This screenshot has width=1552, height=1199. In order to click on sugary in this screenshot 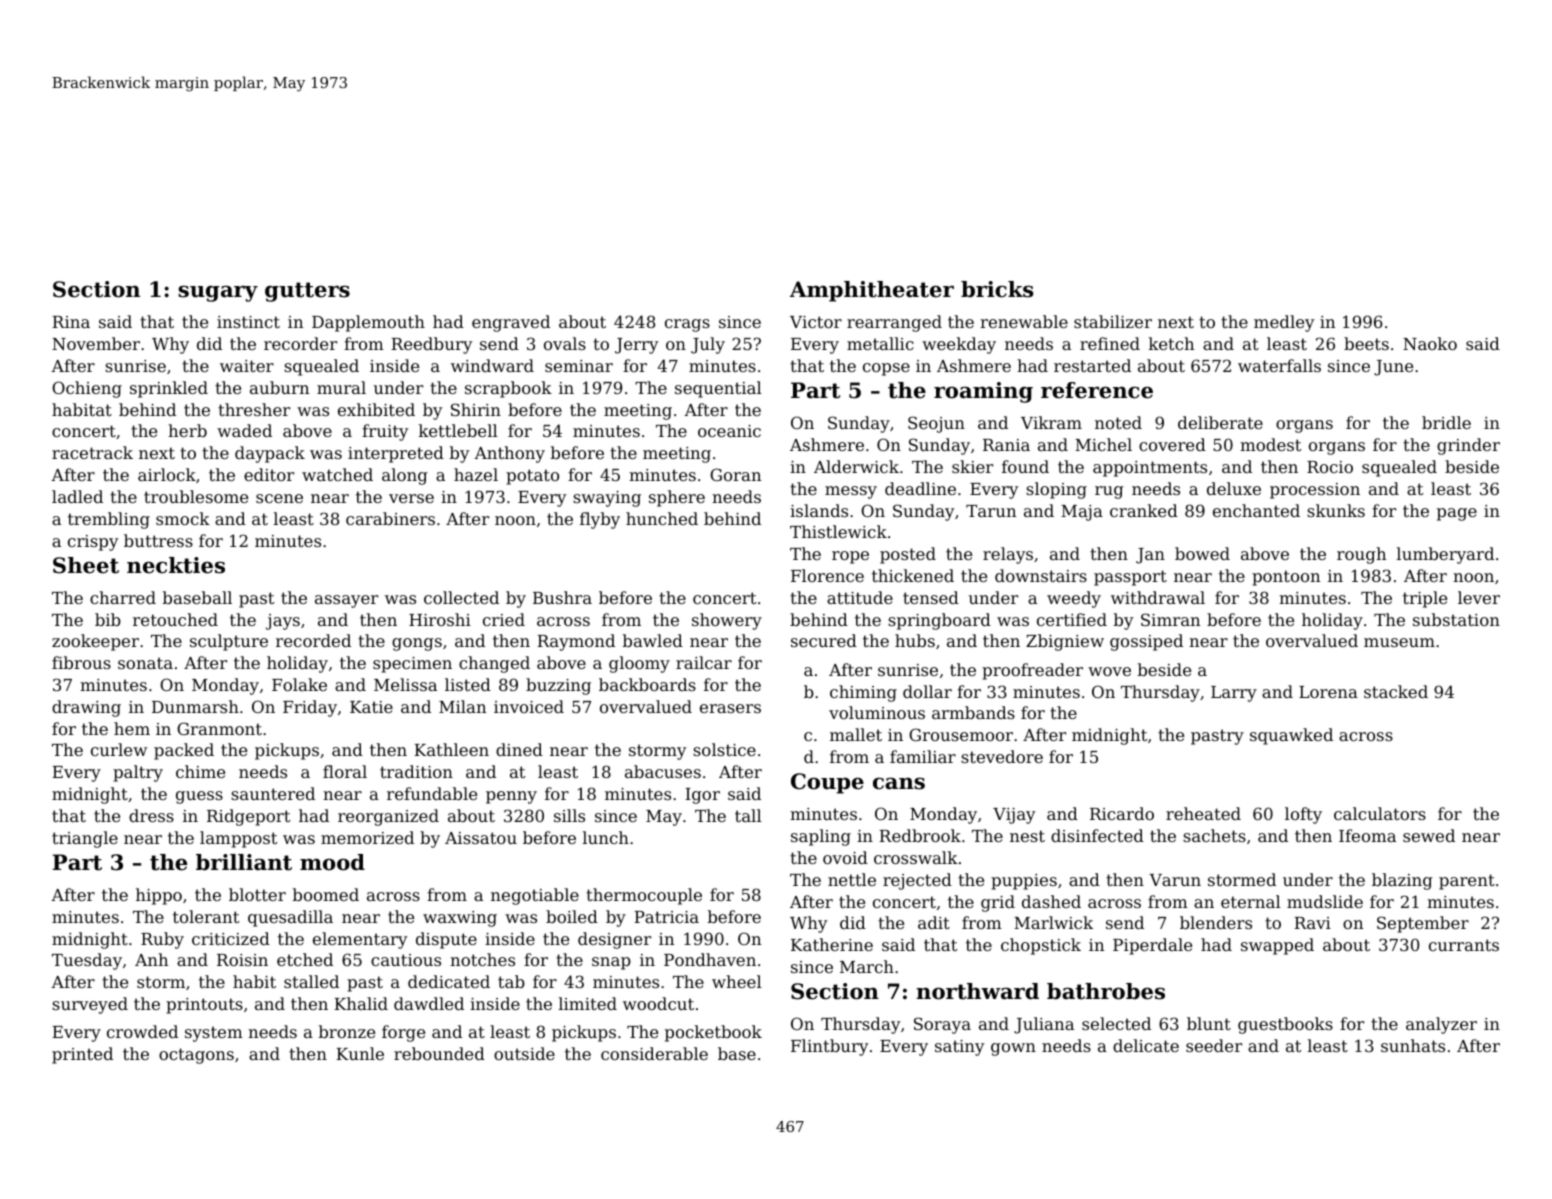, I will do `click(218, 293)`.
